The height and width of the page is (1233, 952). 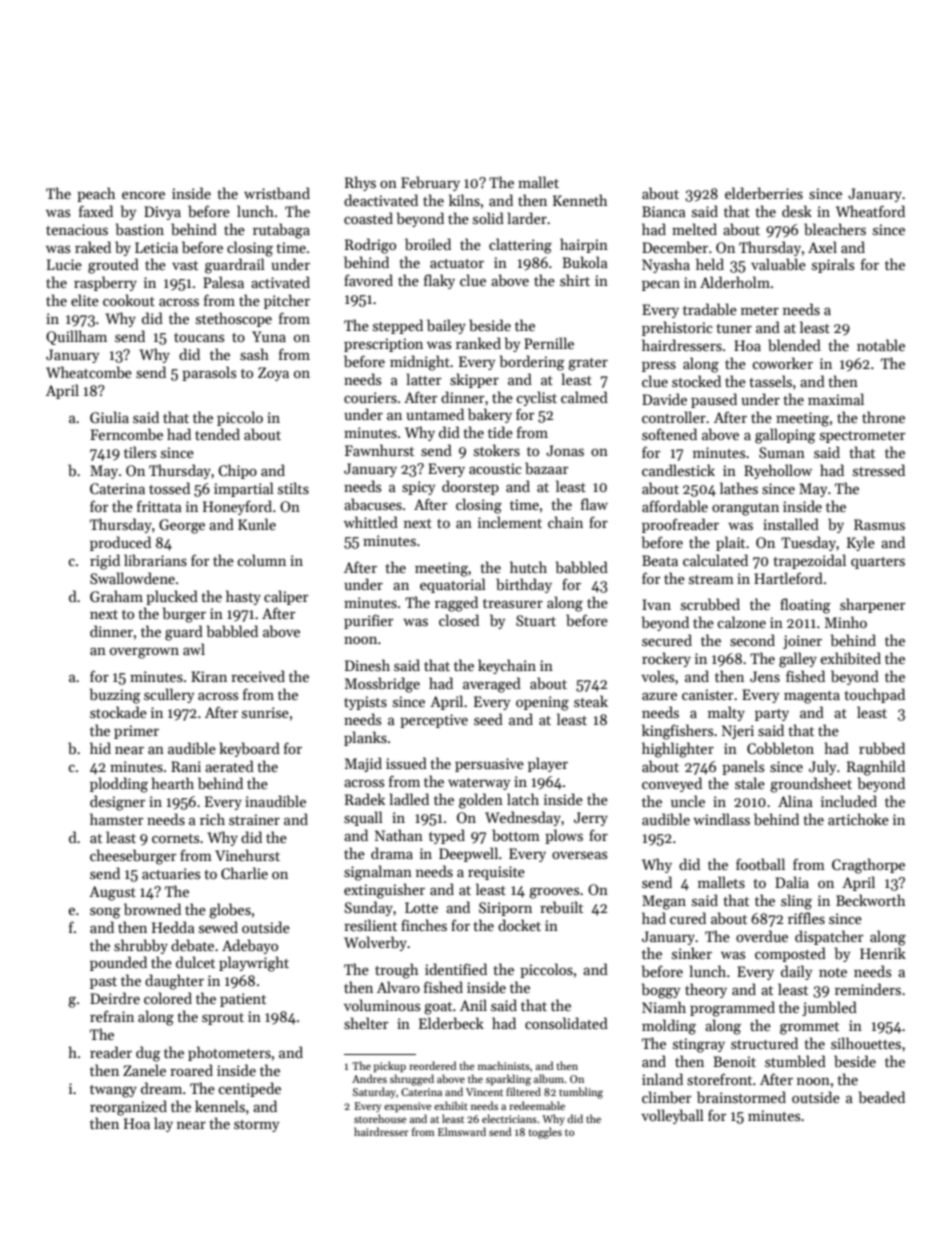 What do you see at coordinates (100, 748) in the page?
I see `hid` at bounding box center [100, 748].
